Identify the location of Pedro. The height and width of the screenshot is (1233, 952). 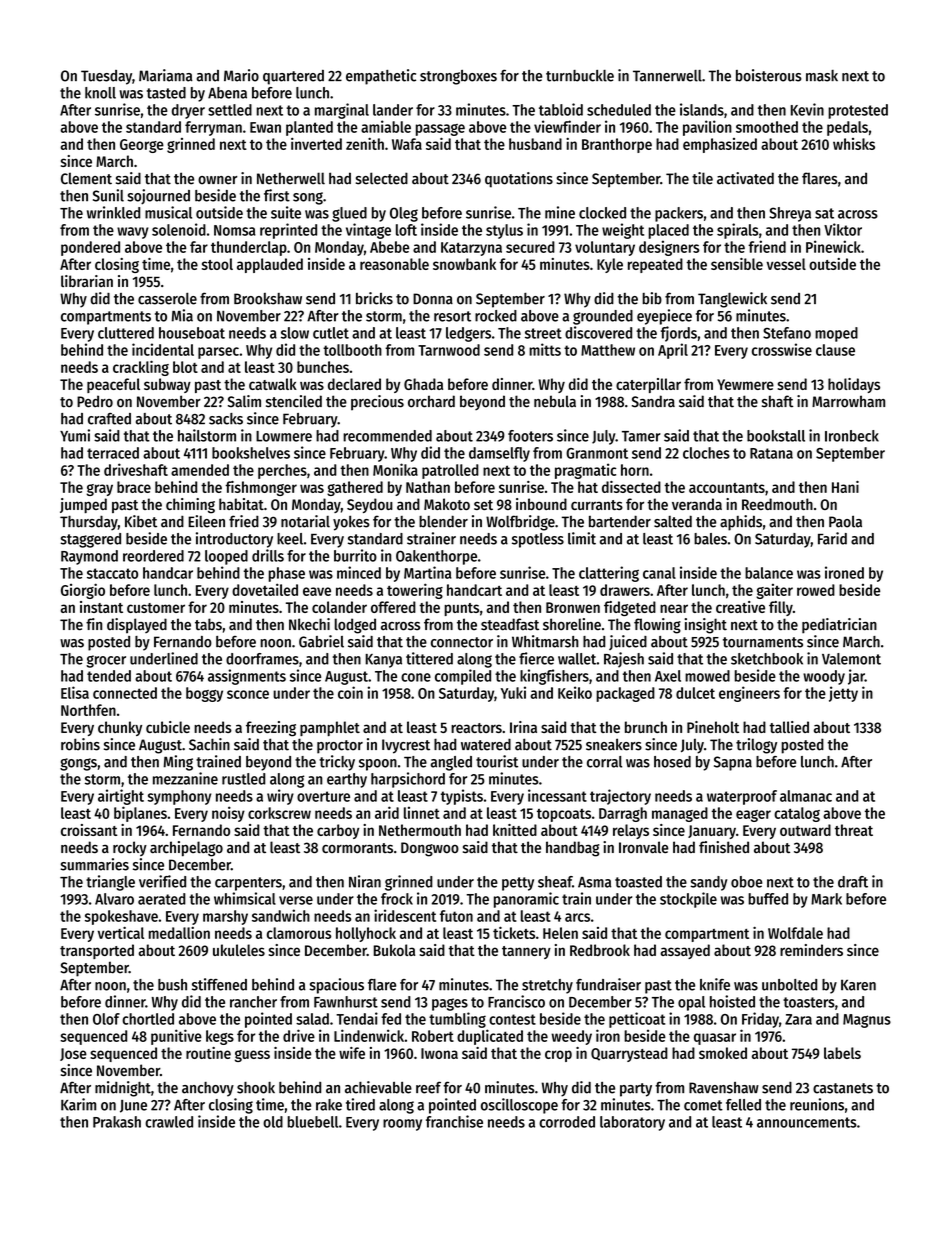
(95, 401).
